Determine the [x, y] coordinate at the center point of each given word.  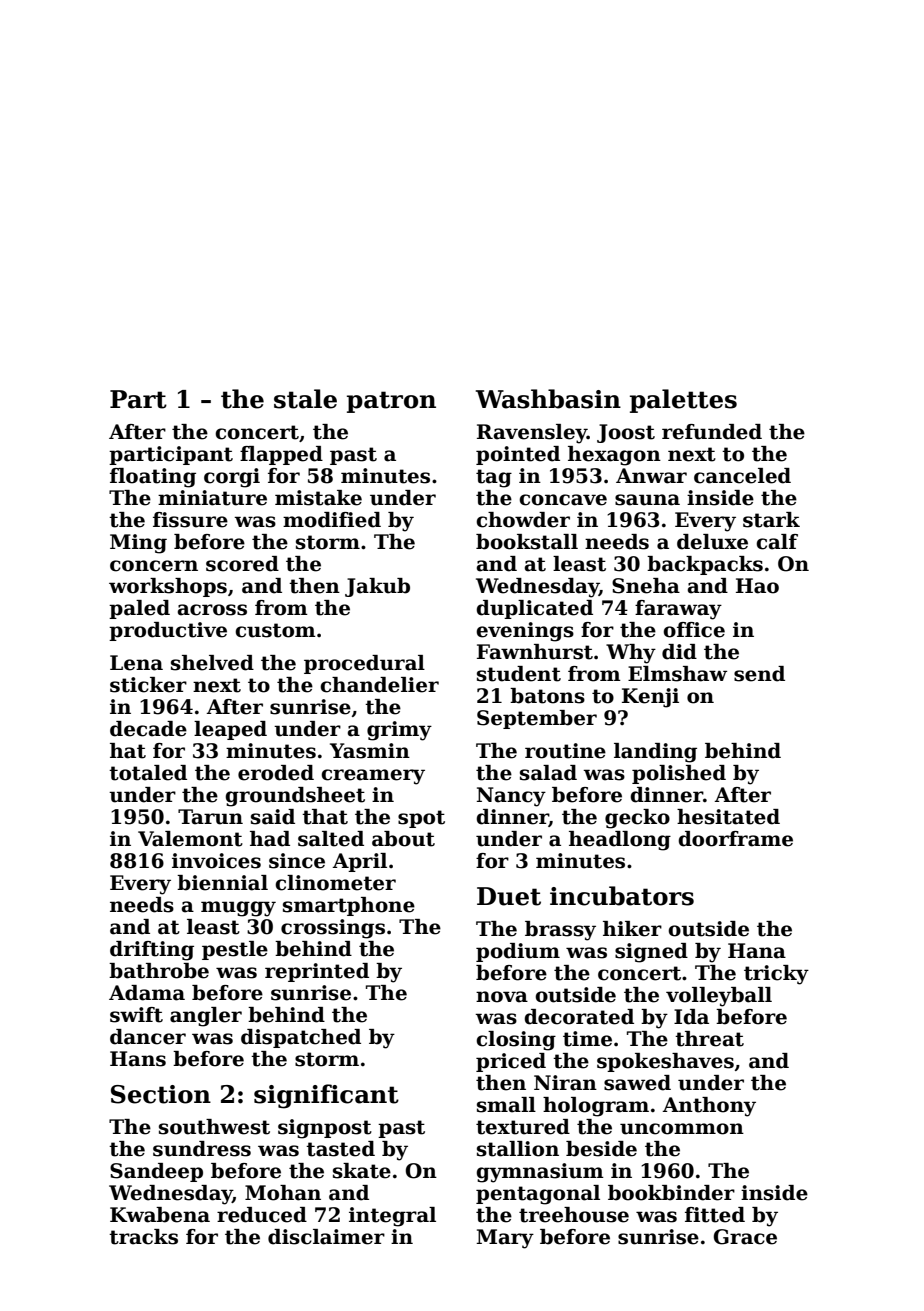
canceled [742, 476]
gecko [637, 819]
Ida [691, 1017]
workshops [168, 587]
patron [391, 402]
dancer [148, 1037]
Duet [509, 896]
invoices [216, 861]
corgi [232, 478]
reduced [262, 1215]
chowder [523, 520]
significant [326, 1096]
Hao [757, 586]
